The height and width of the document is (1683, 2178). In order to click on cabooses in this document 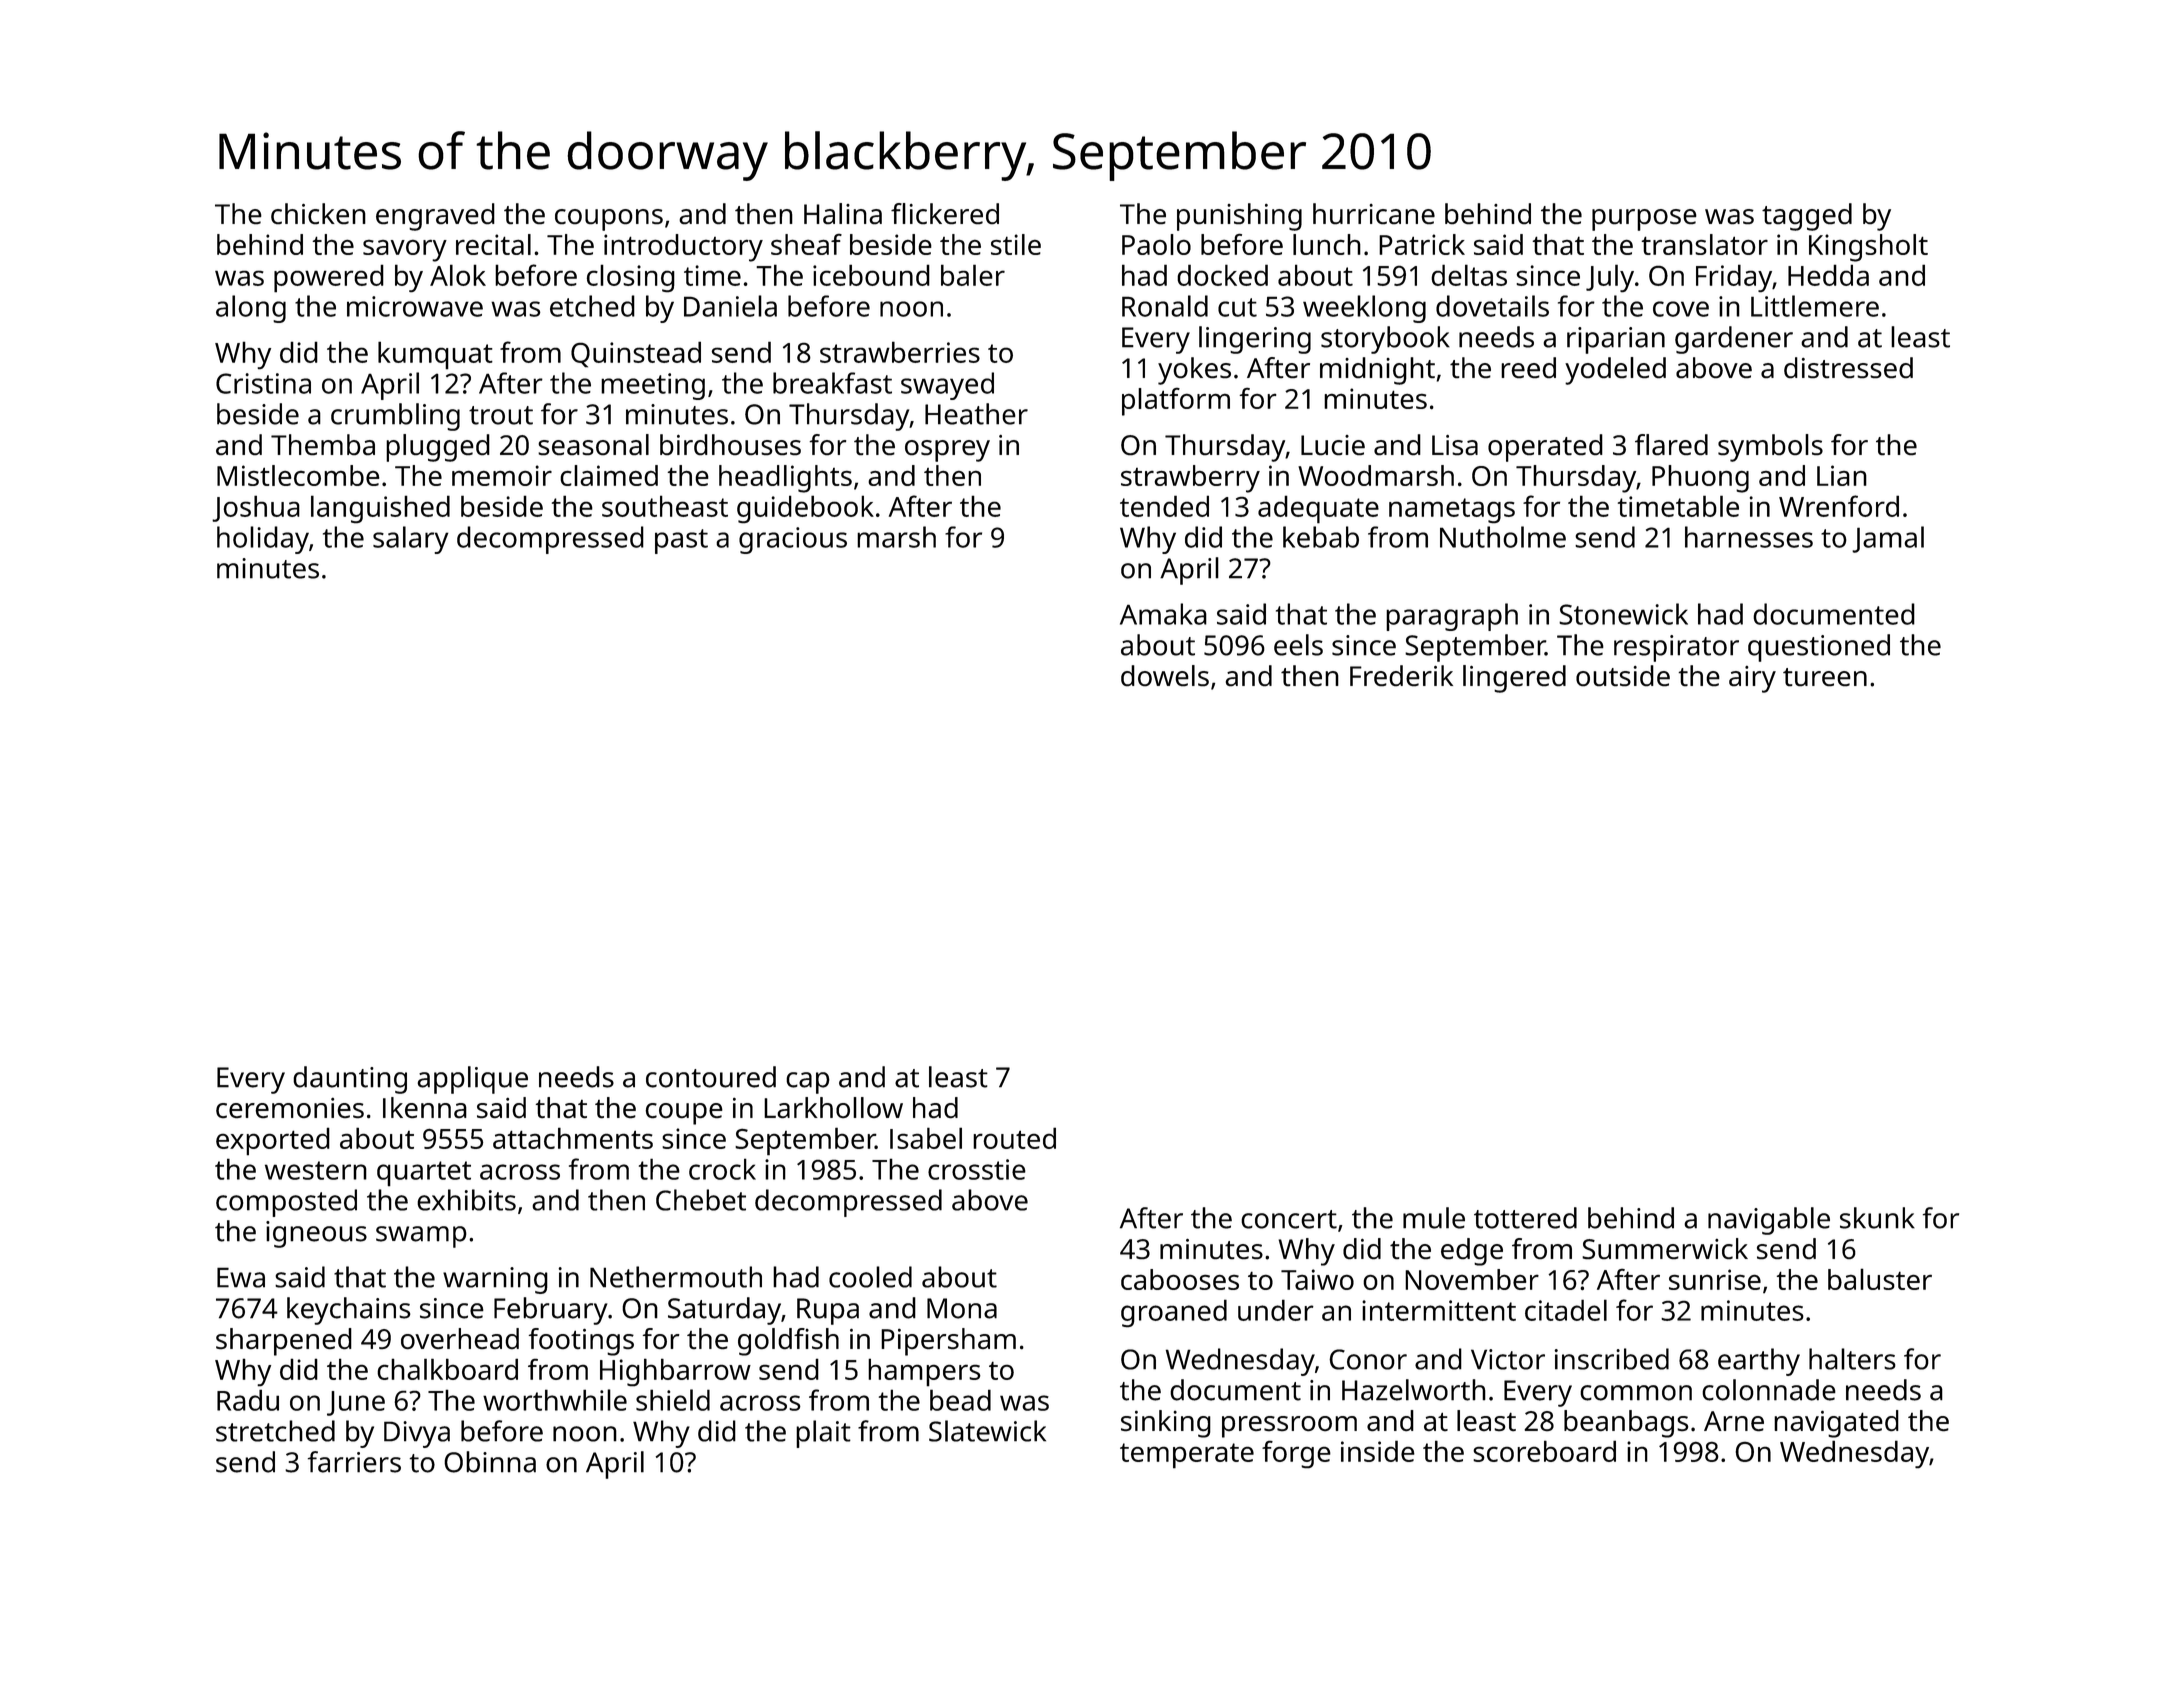, I will do `click(1180, 1279)`.
